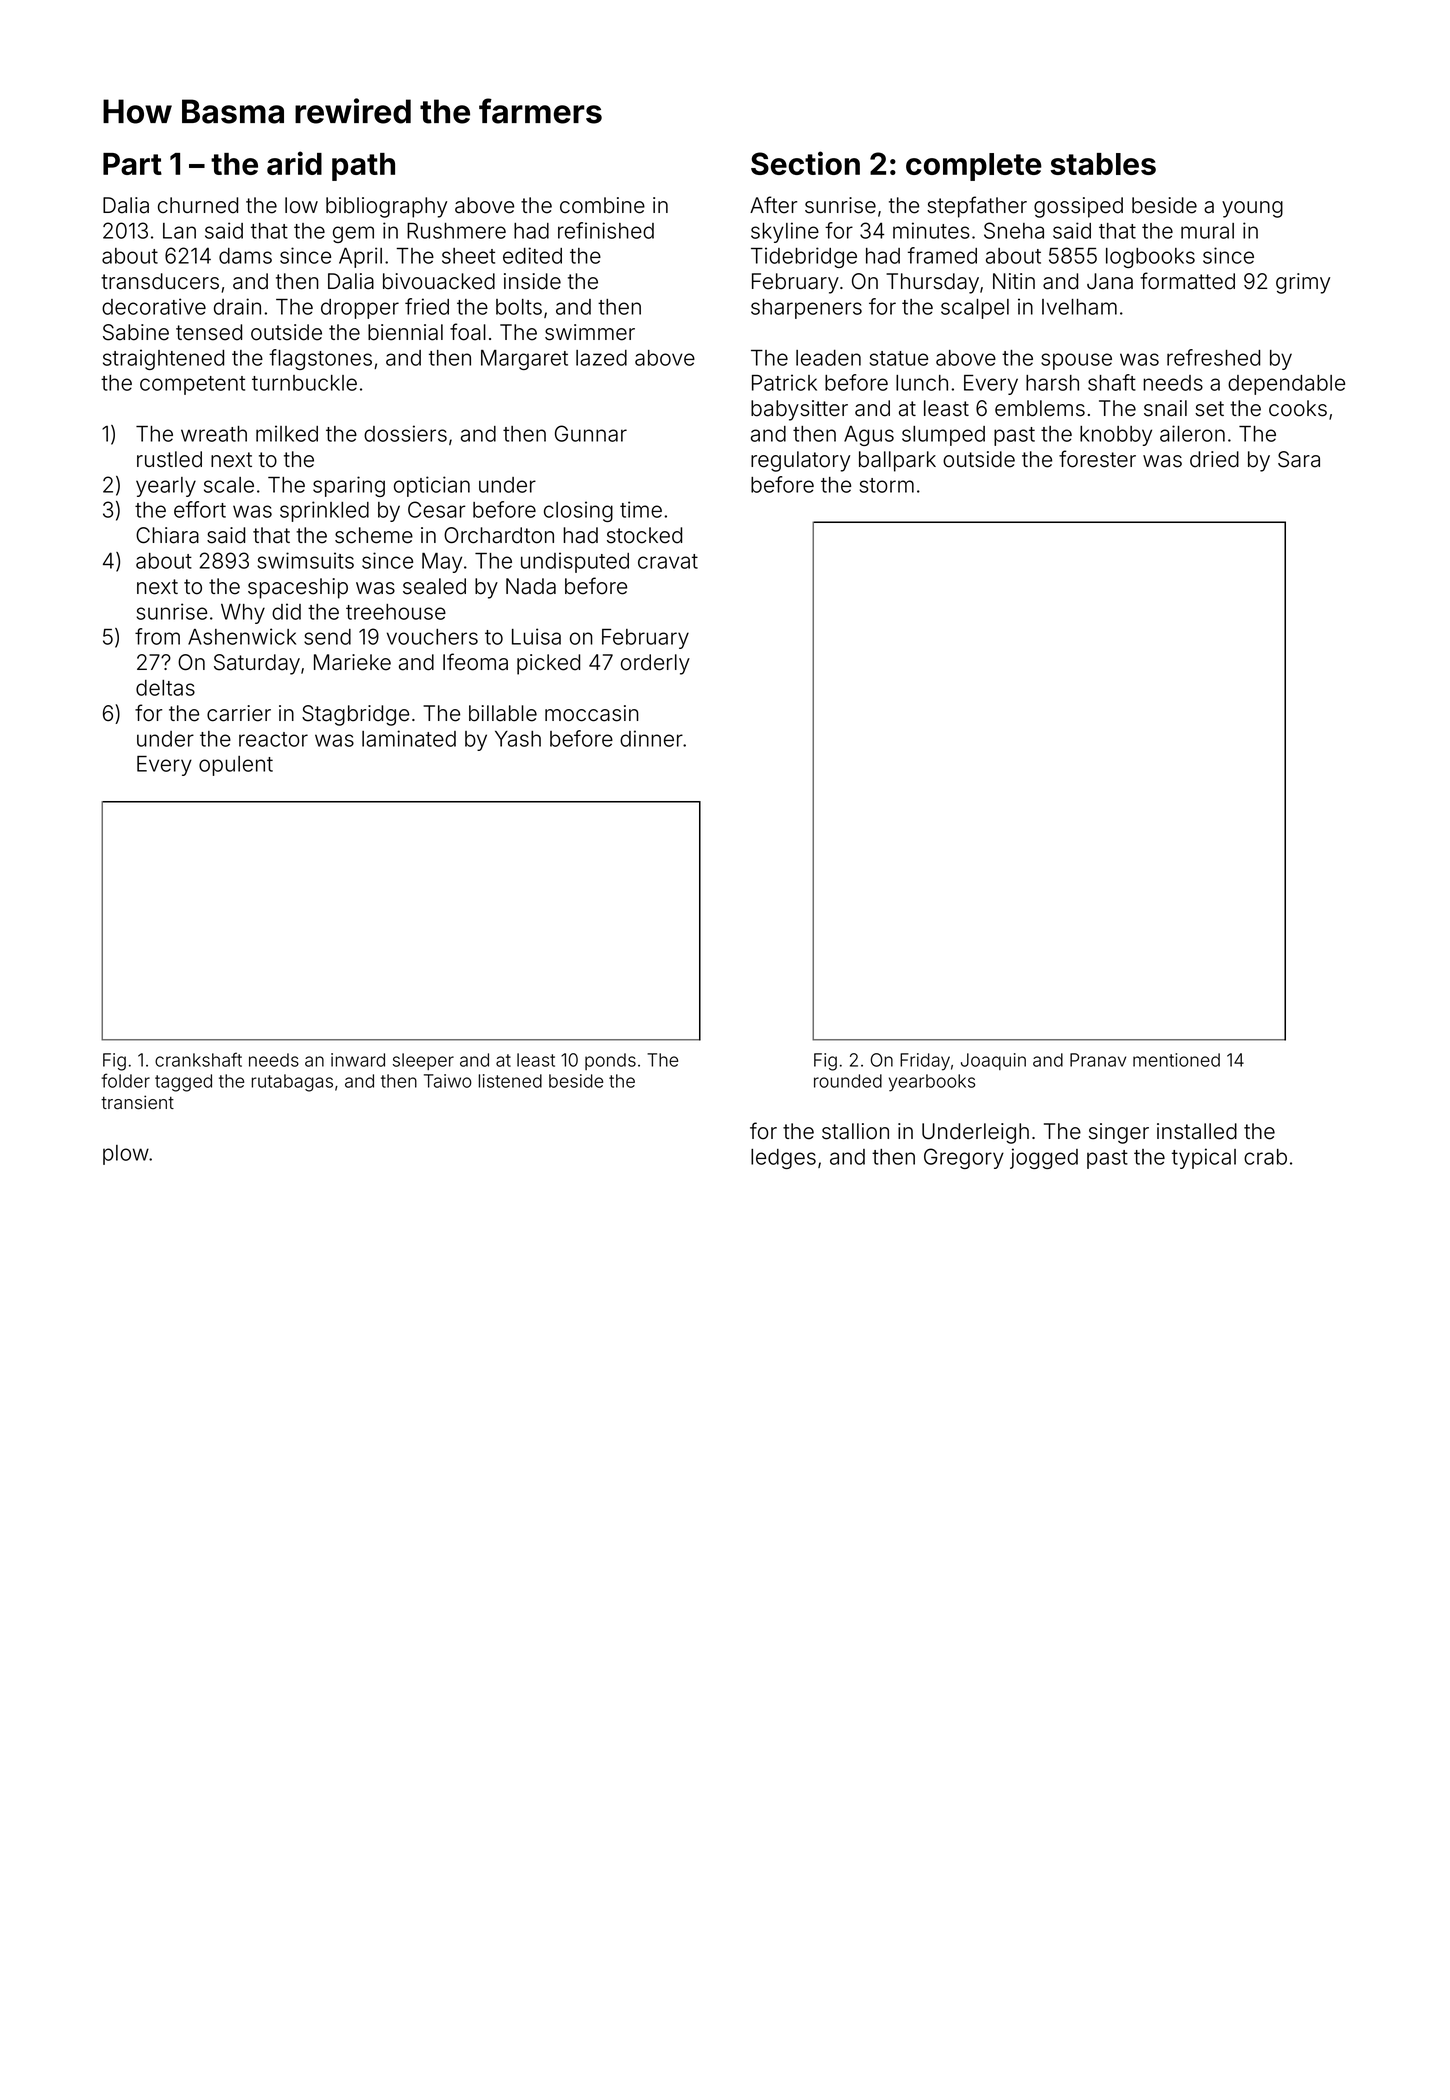 This screenshot has width=1450, height=2100. Describe the element at coordinates (236, 766) in the screenshot. I see `opulent` at that location.
